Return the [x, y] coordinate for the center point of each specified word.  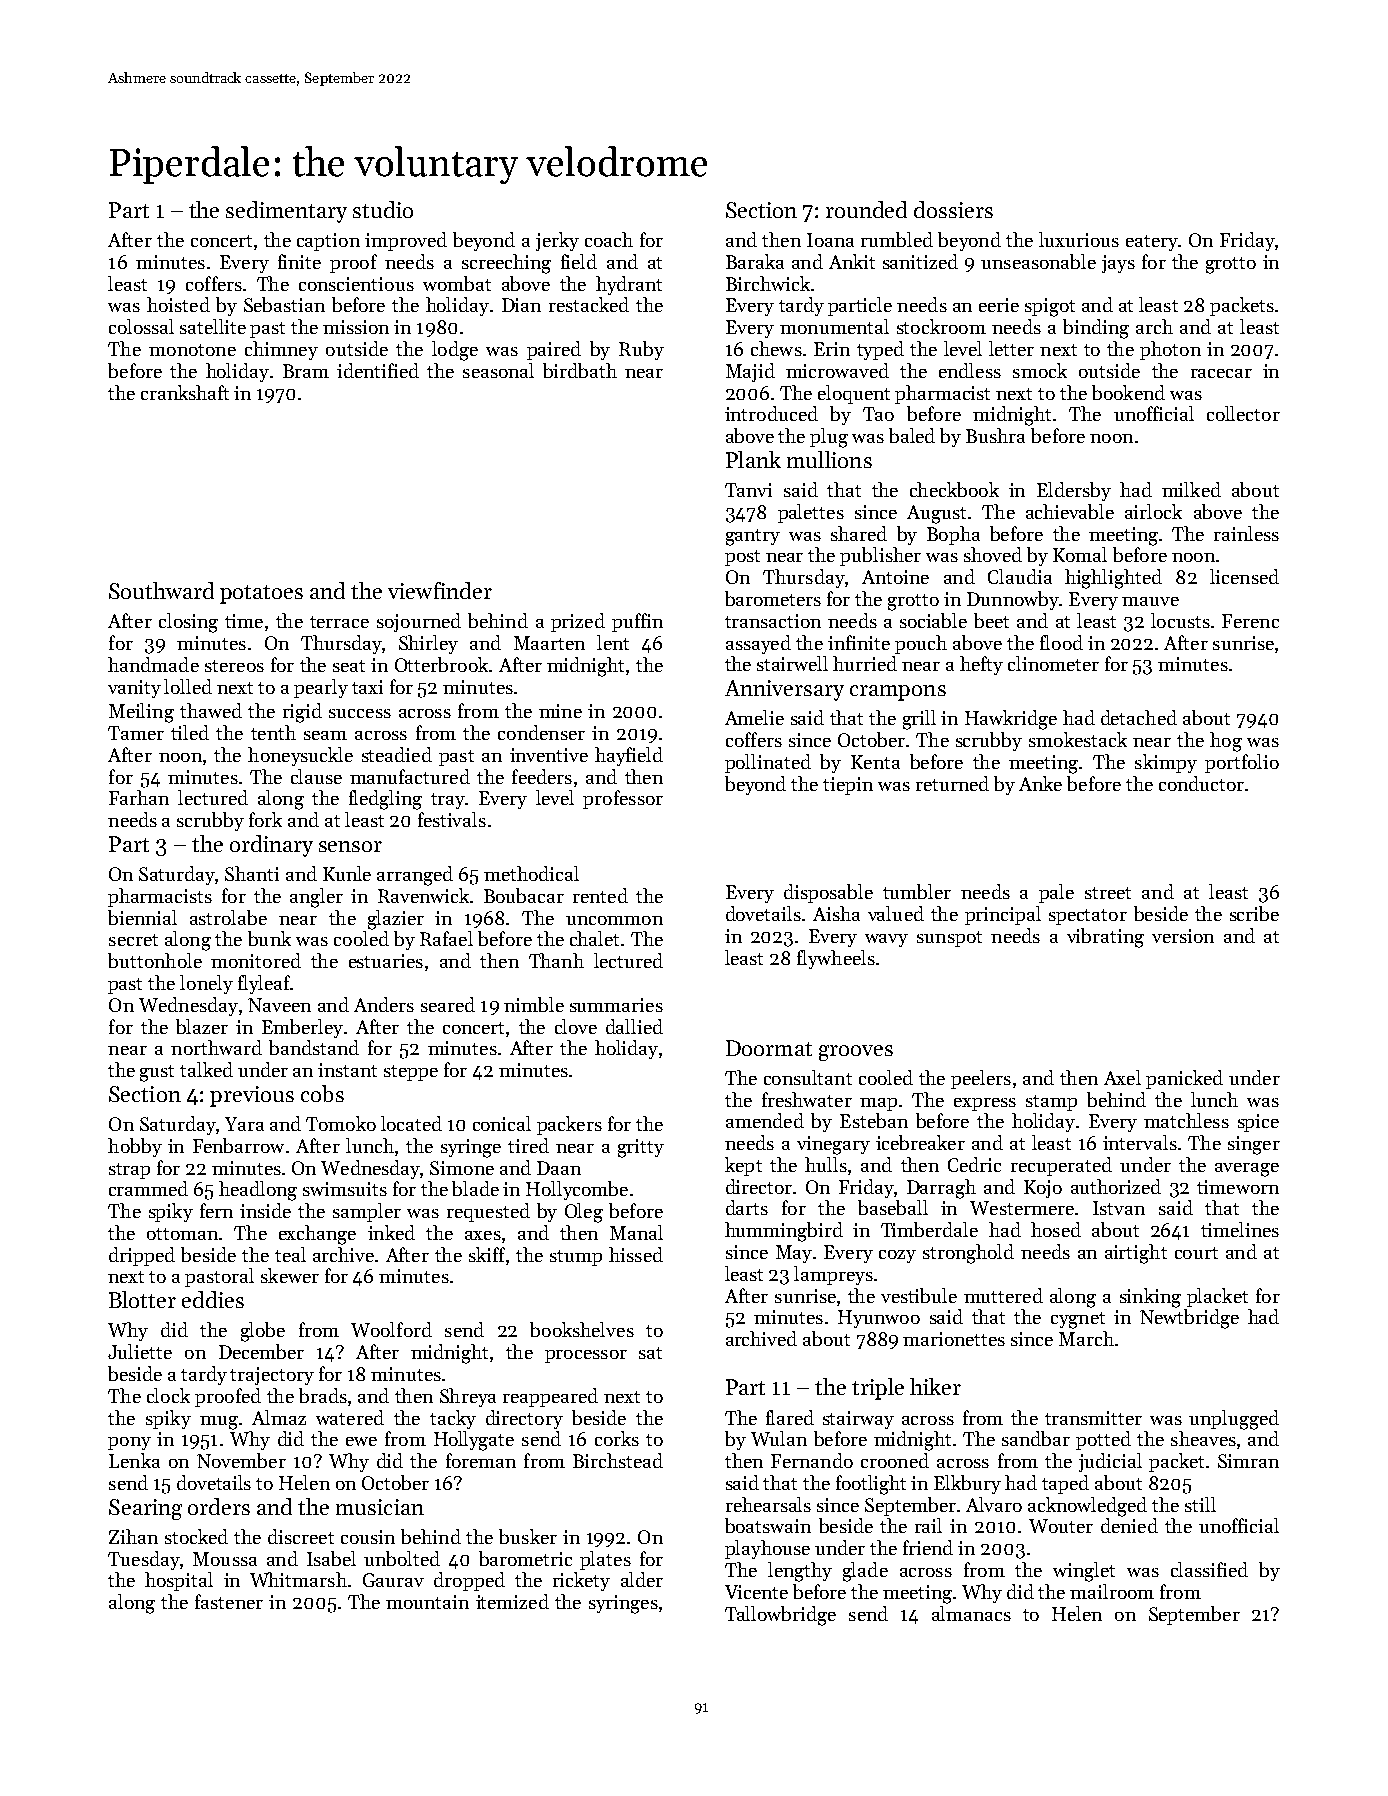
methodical [531, 873]
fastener [229, 1601]
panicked [1184, 1079]
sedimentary [286, 212]
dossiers [953, 209]
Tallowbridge [780, 1616]
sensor [350, 846]
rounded [866, 209]
